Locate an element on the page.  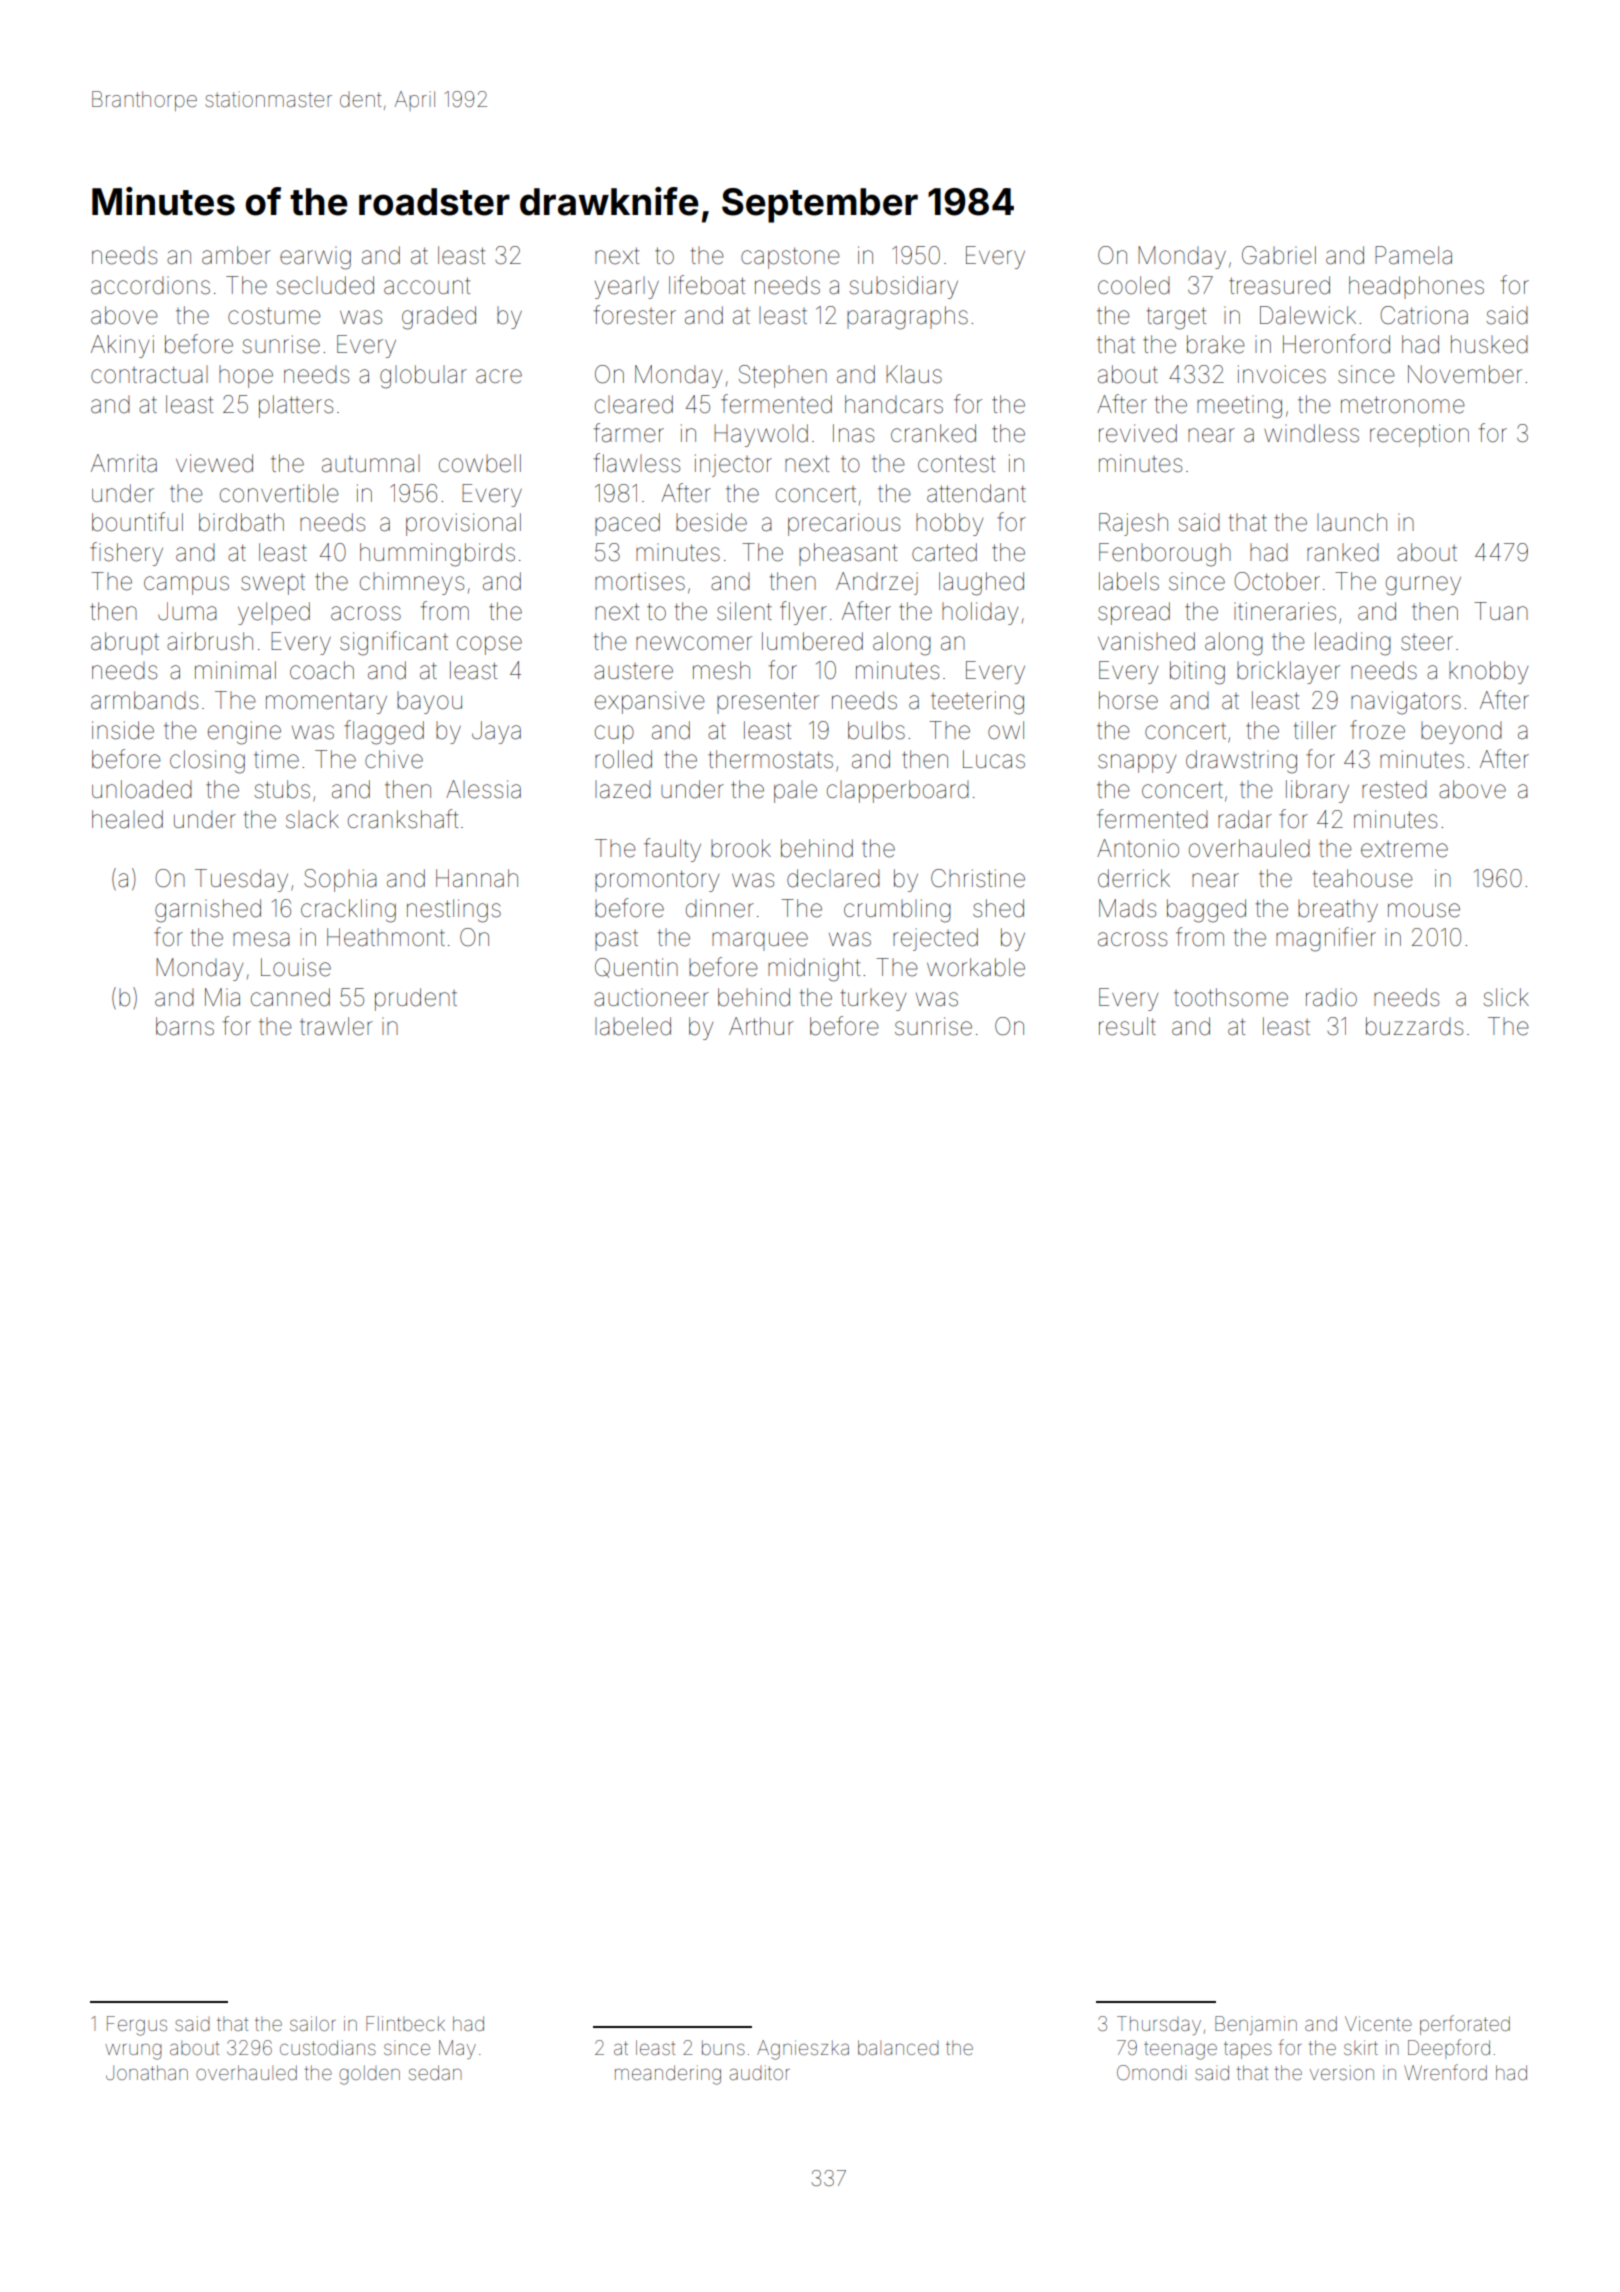
accordions is located at coordinates (150, 285).
